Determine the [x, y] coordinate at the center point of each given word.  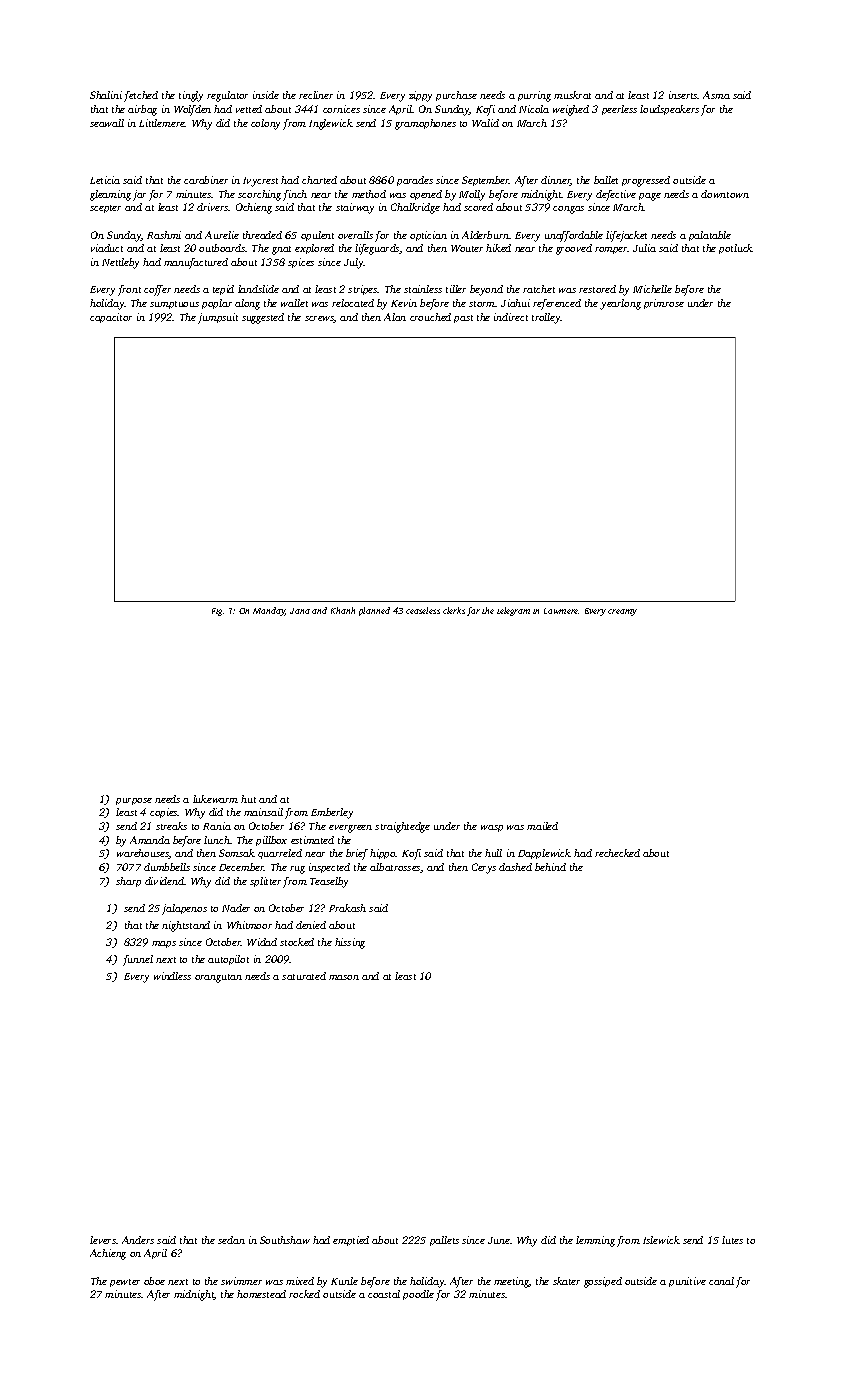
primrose [664, 304]
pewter [125, 1283]
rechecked [617, 853]
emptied [351, 1241]
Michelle [652, 289]
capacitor [111, 318]
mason [344, 977]
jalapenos [184, 909]
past [463, 319]
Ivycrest [260, 182]
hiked [498, 248]
